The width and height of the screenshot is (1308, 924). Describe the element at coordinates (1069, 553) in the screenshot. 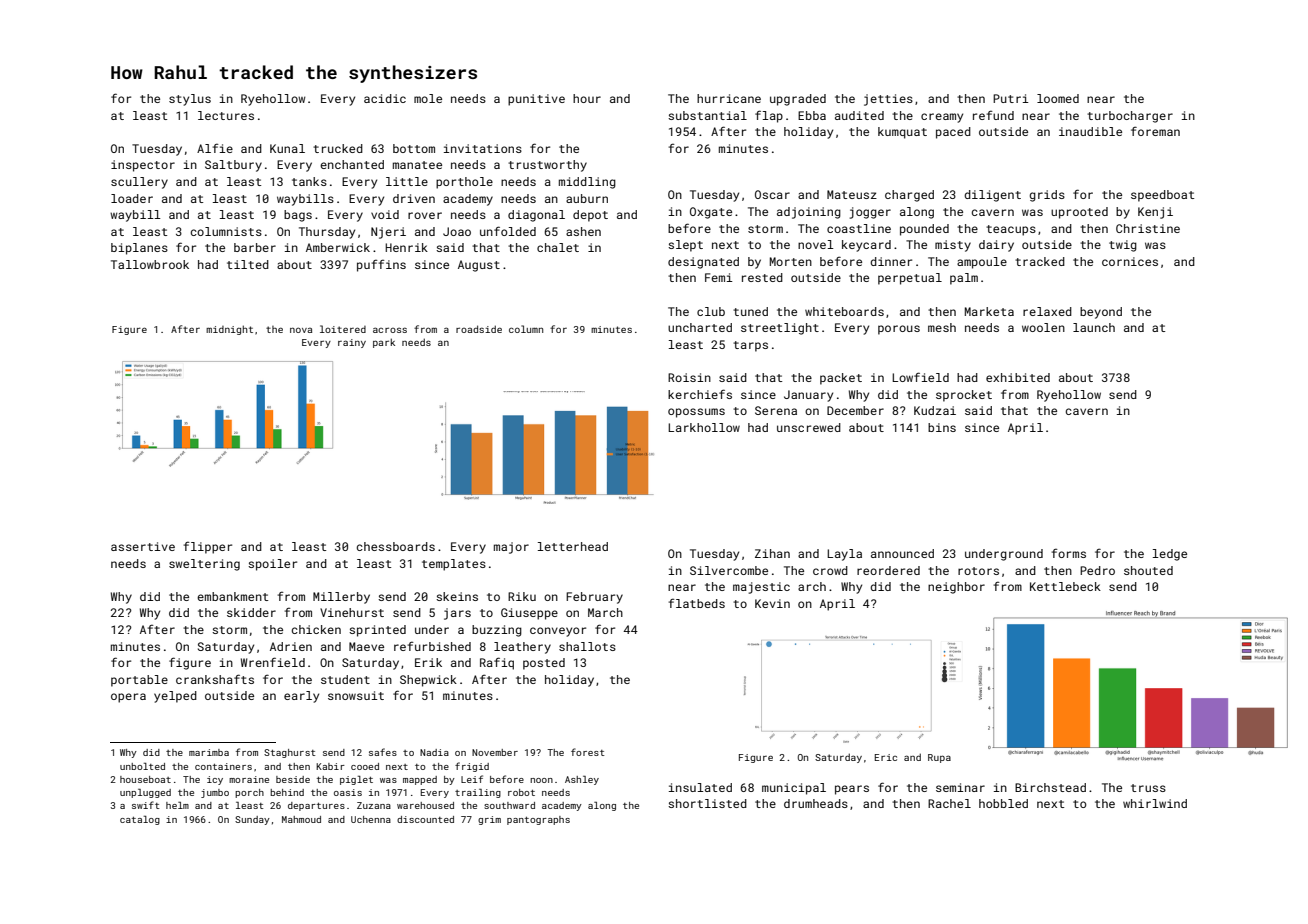

I see `forms` at that location.
